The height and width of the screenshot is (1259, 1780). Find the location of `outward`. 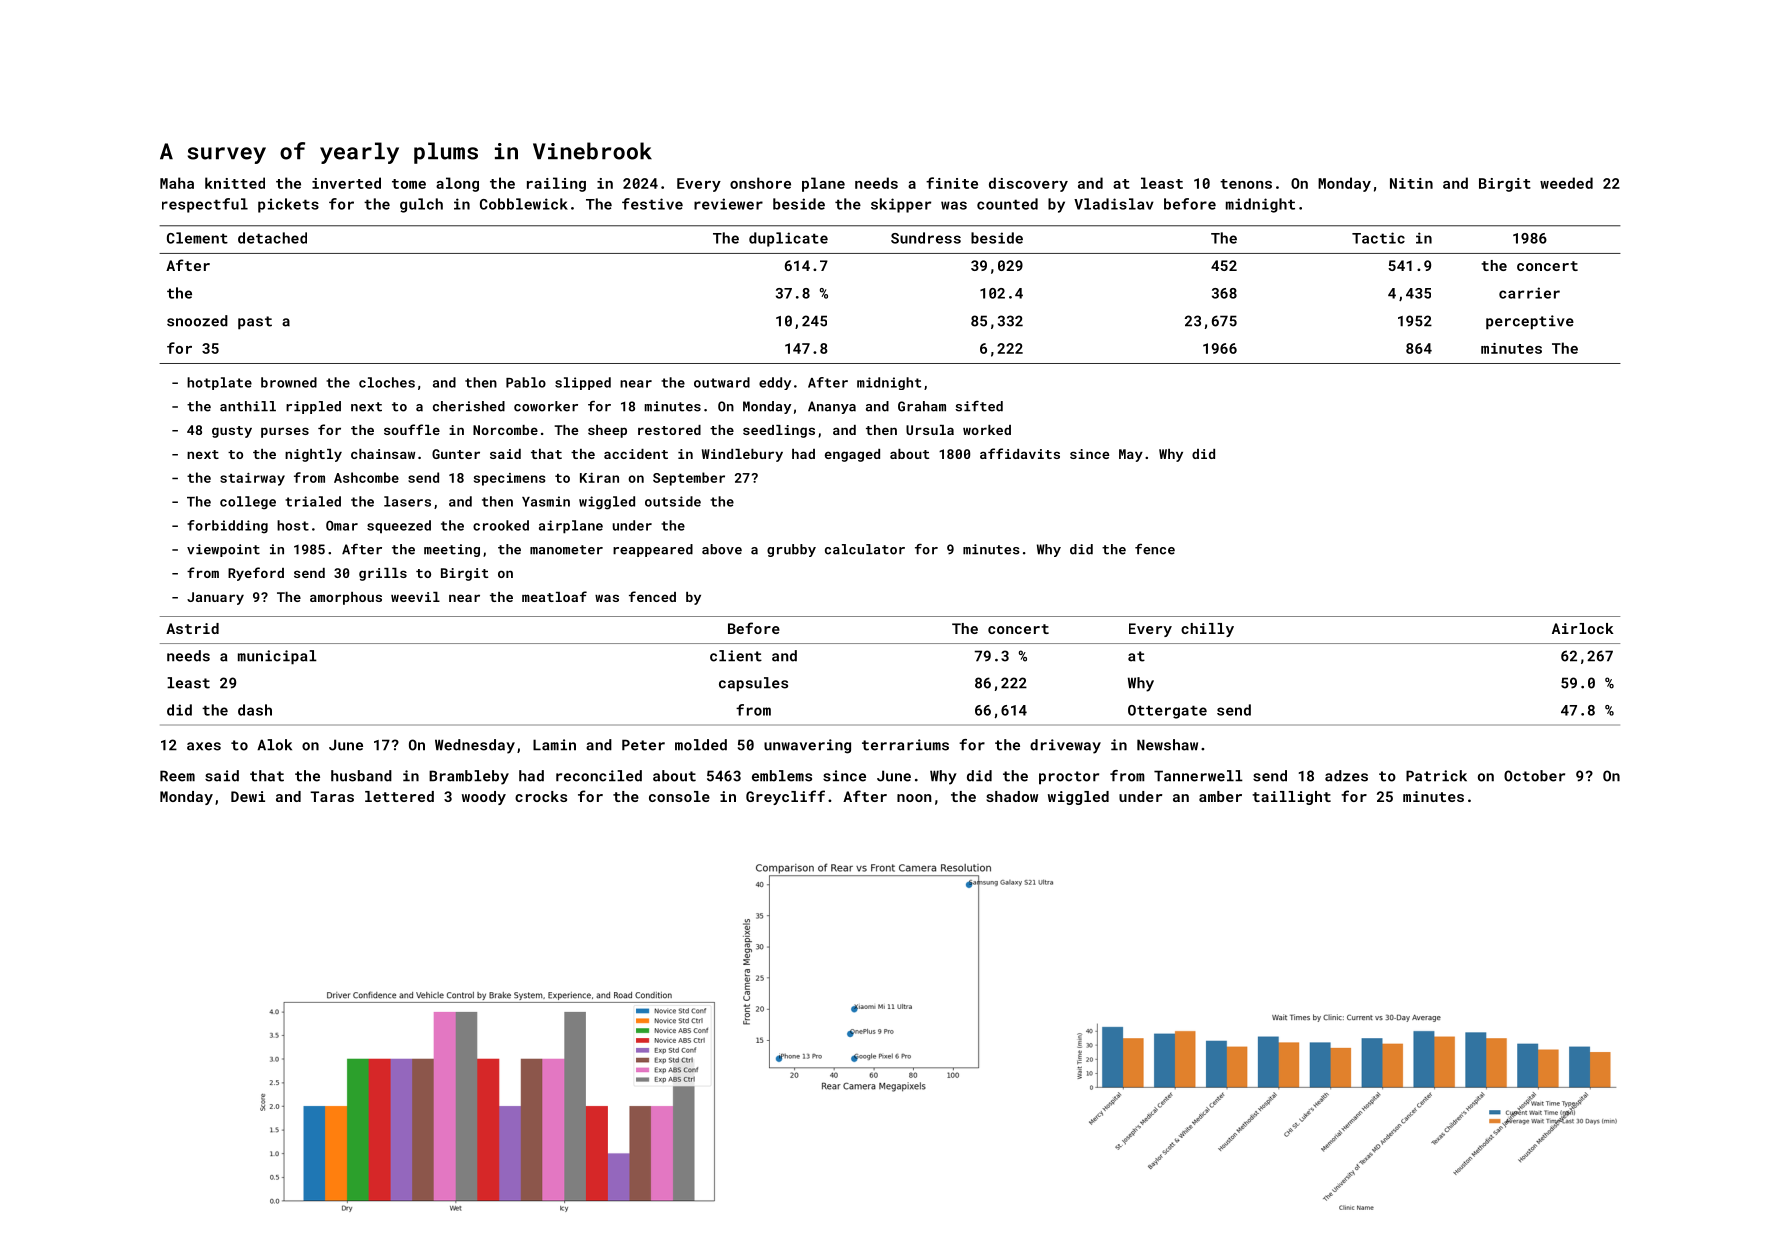

outward is located at coordinates (722, 382).
